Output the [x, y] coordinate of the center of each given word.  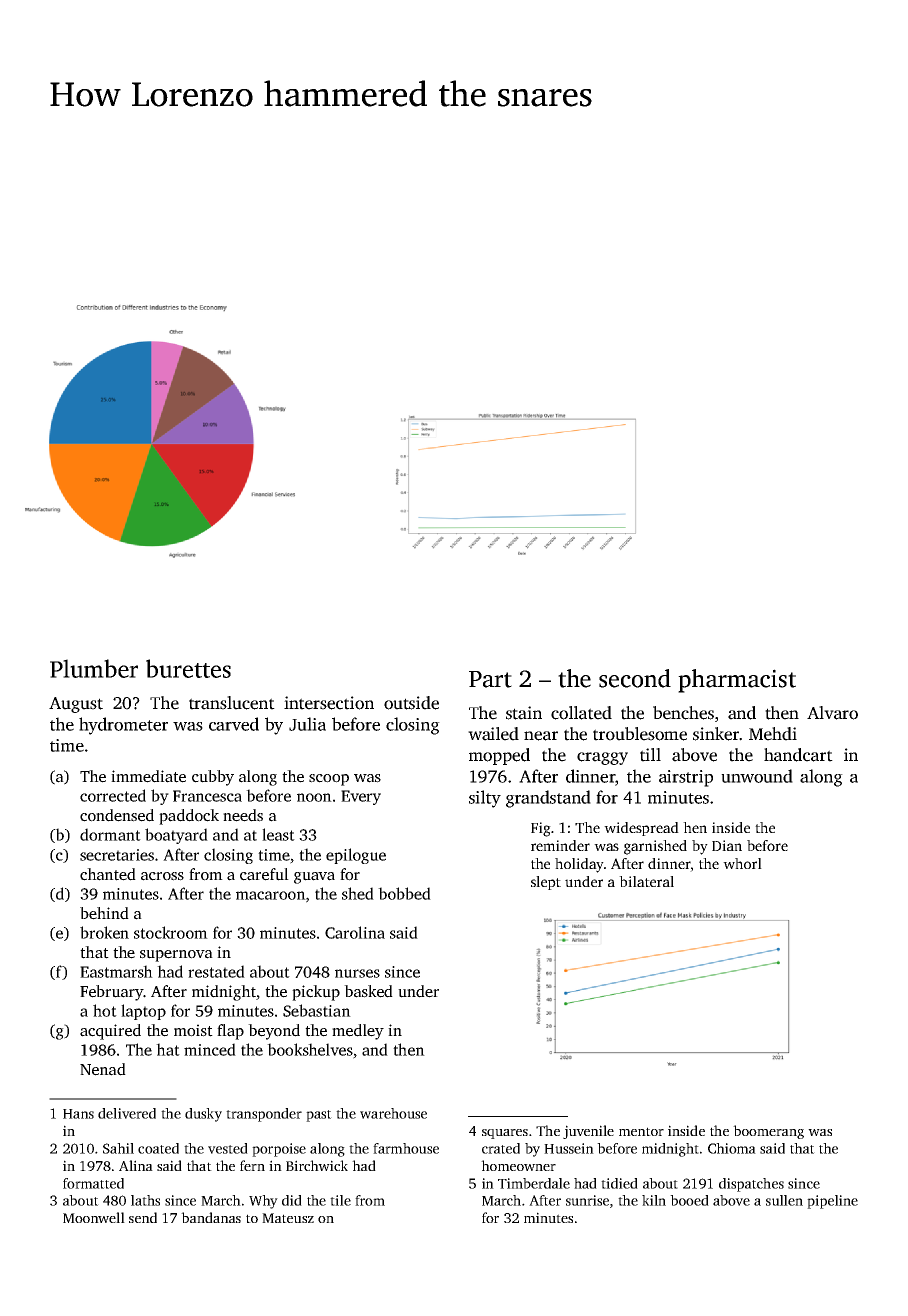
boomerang [768, 1132]
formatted [93, 1183]
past [319, 1116]
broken [104, 932]
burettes [188, 668]
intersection [329, 703]
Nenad [103, 1069]
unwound [757, 776]
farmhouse [406, 1148]
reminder [560, 845]
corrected [113, 795]
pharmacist [737, 681]
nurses [357, 973]
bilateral [646, 881]
